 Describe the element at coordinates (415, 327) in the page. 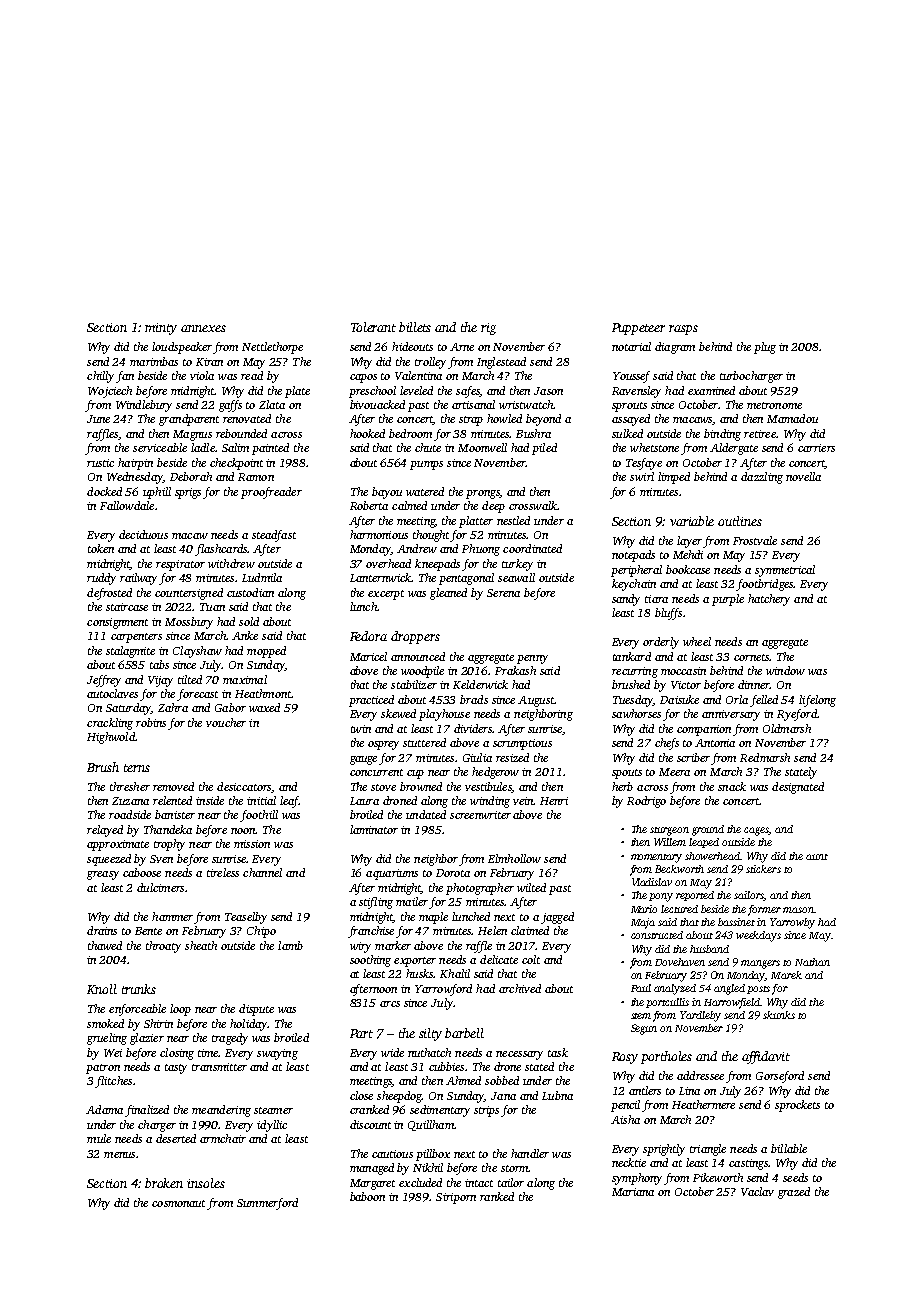

I see `billets` at that location.
